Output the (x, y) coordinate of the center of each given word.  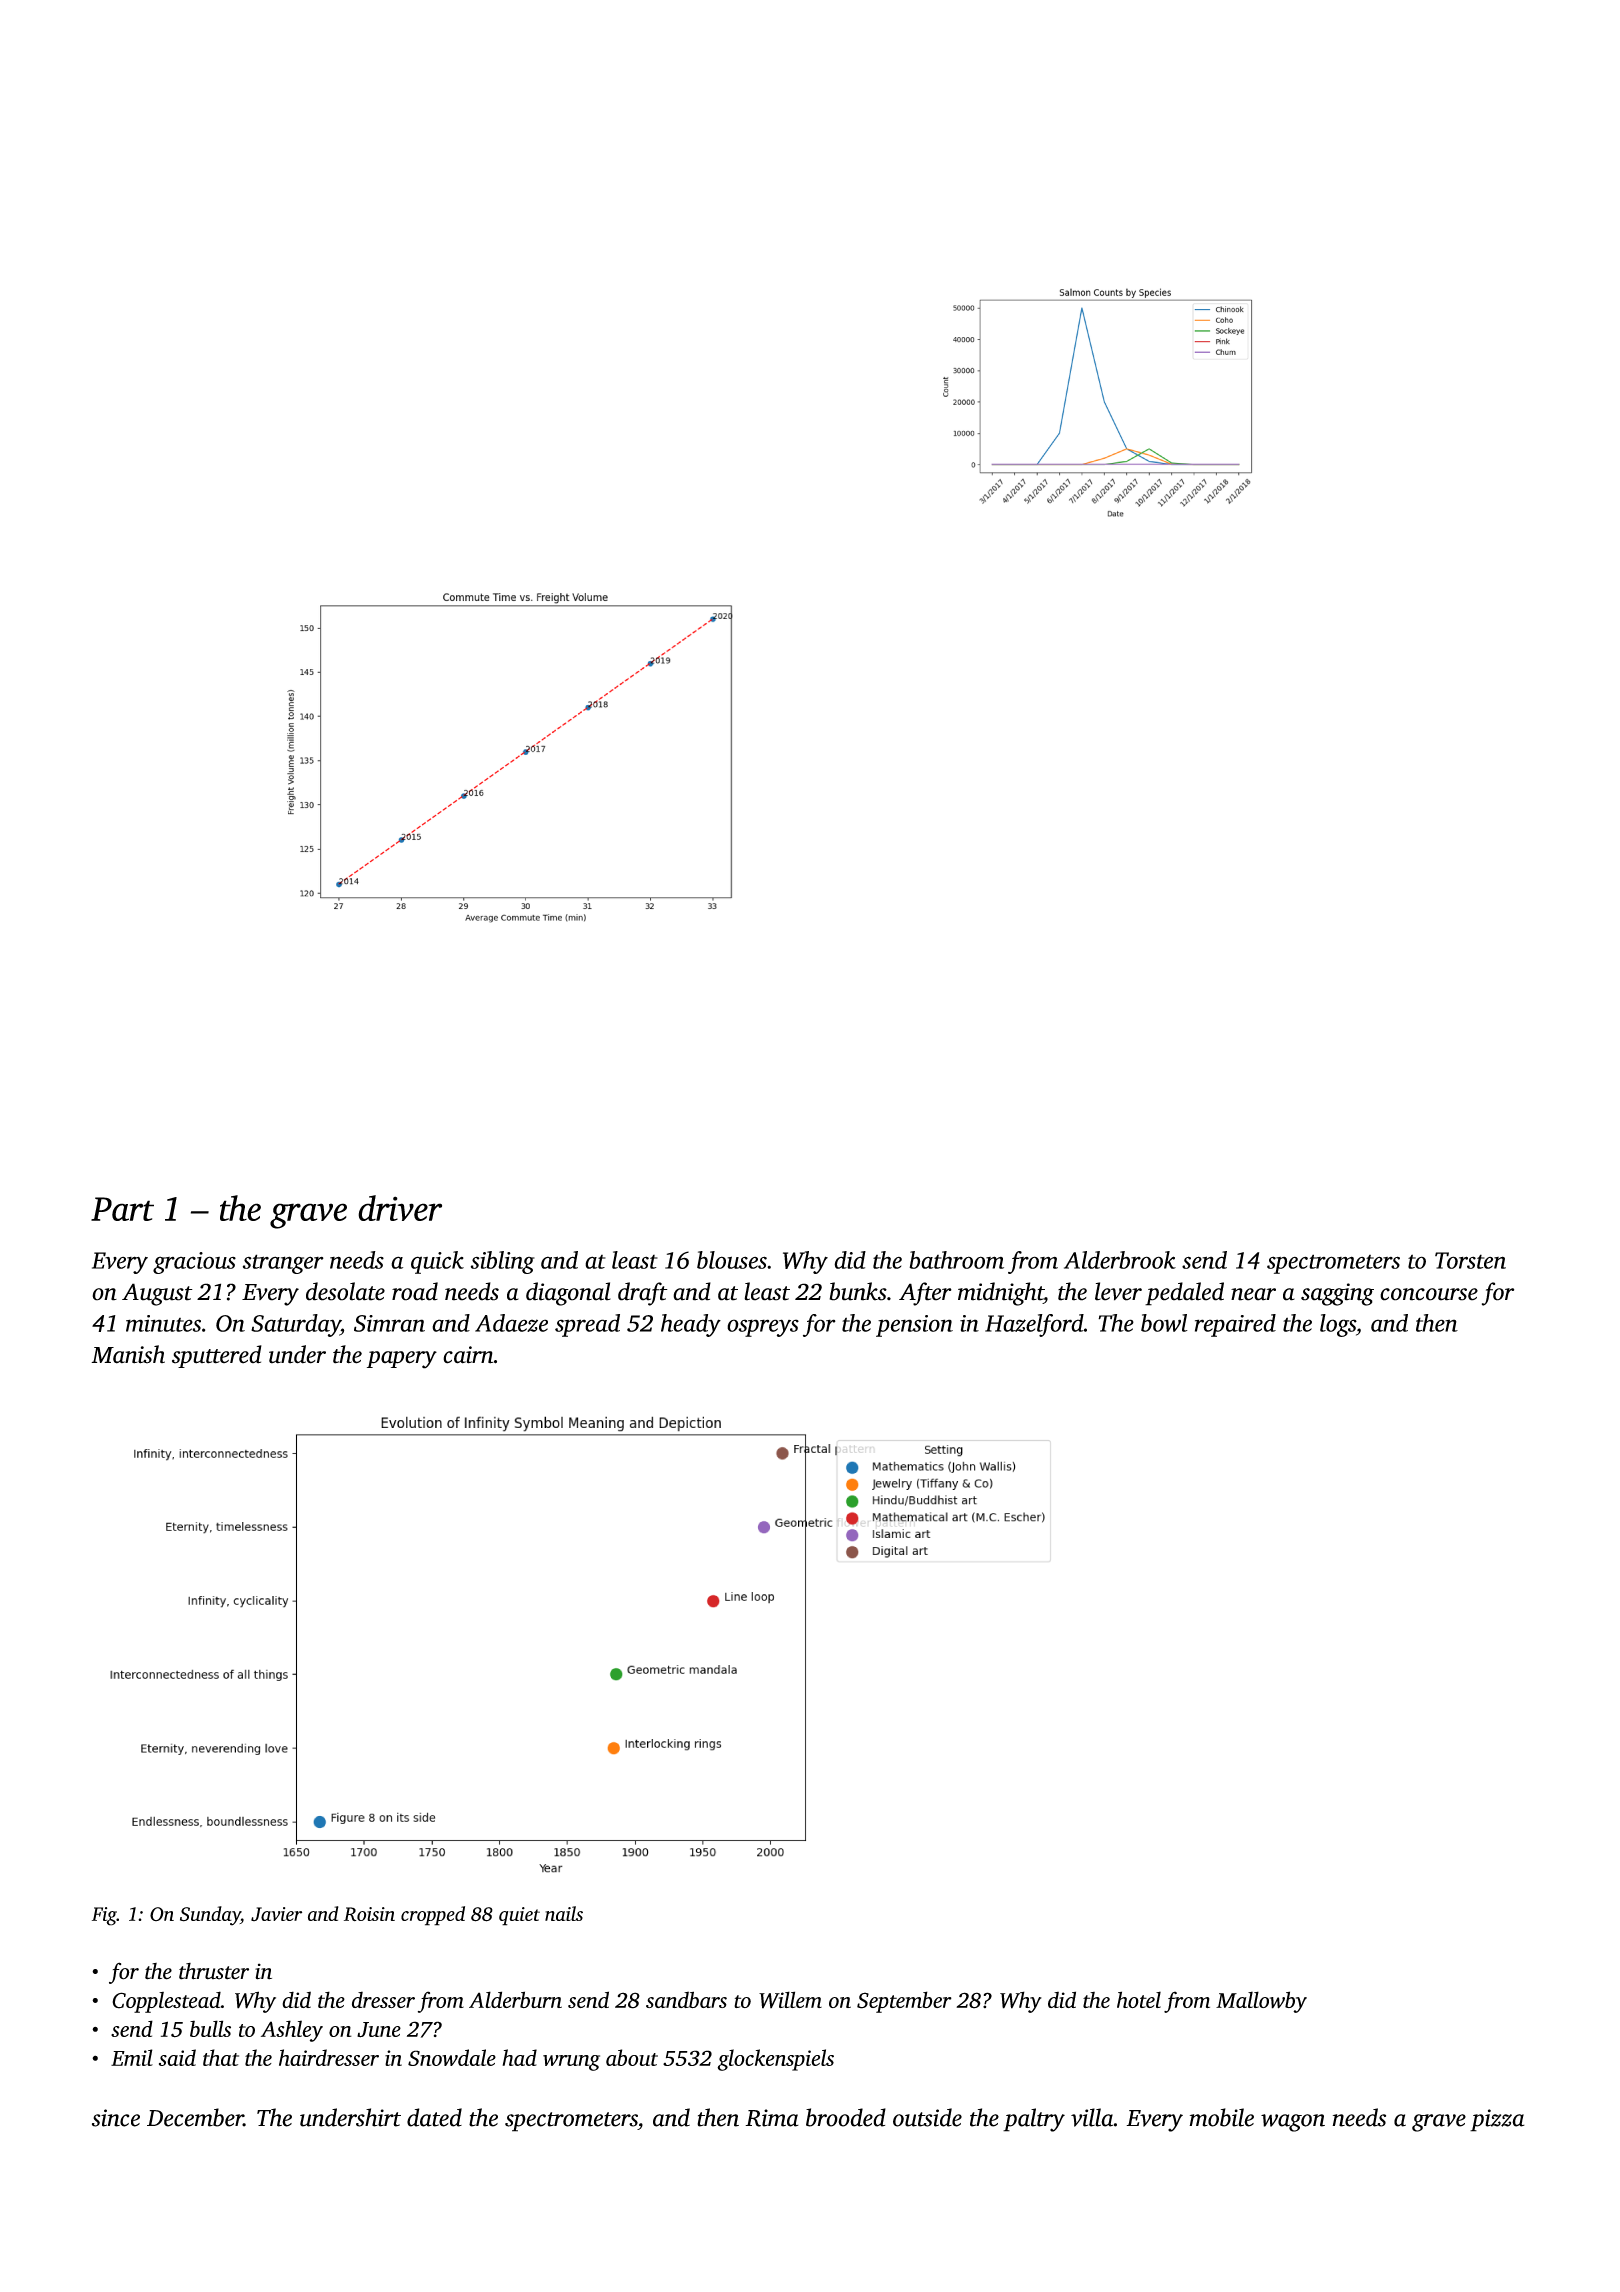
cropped (433, 1916)
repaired (1235, 1325)
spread (587, 1325)
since (116, 2118)
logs (1338, 1325)
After (925, 1294)
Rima (772, 2118)
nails (564, 1913)
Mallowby (1261, 2002)
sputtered (217, 1356)
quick (437, 1262)
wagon (1293, 2123)
